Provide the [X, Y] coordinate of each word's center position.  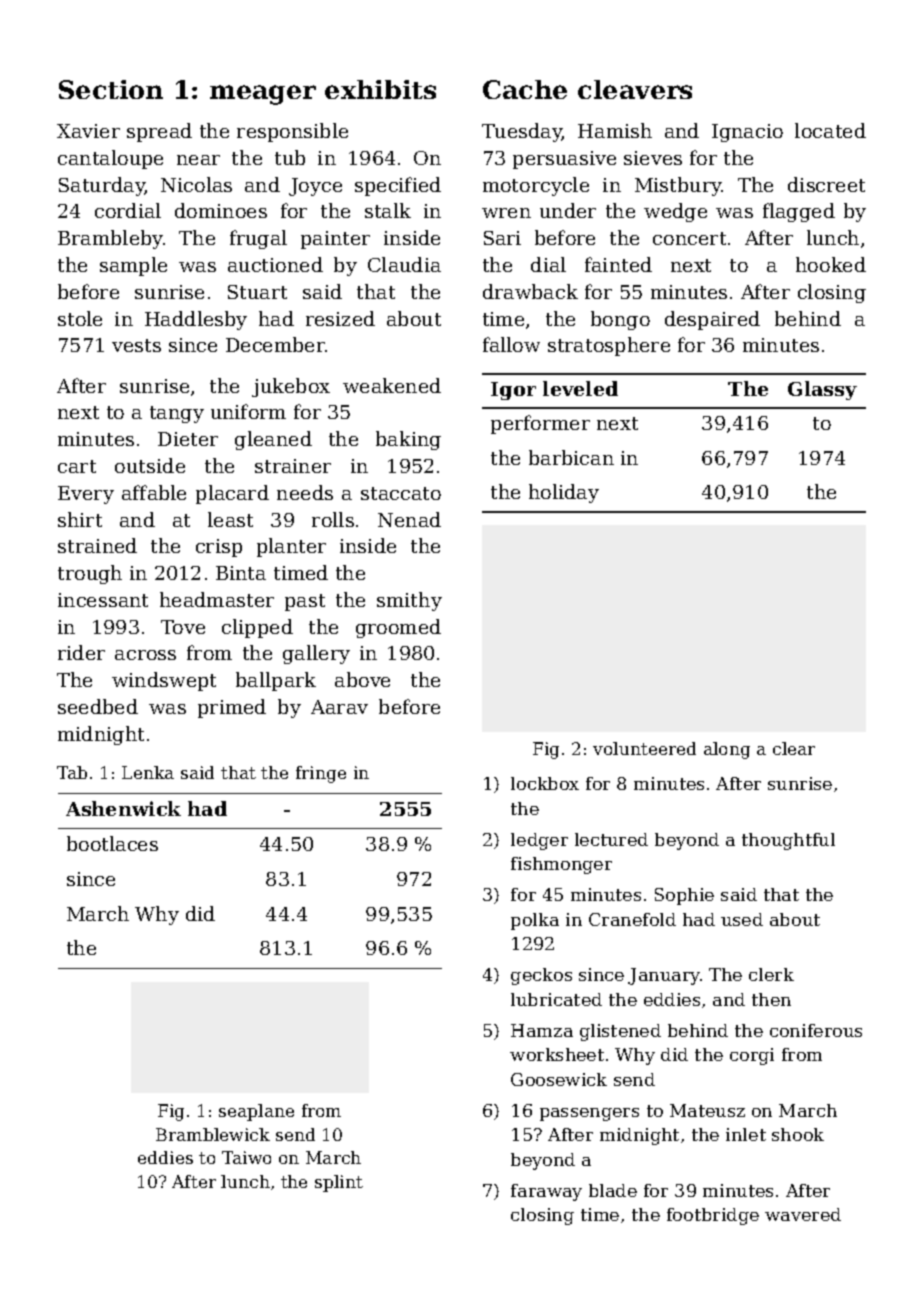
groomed [398, 628]
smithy [409, 601]
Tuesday [522, 132]
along [727, 750]
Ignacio [747, 133]
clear [794, 748]
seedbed [98, 706]
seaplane [256, 1112]
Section [111, 89]
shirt [80, 519]
